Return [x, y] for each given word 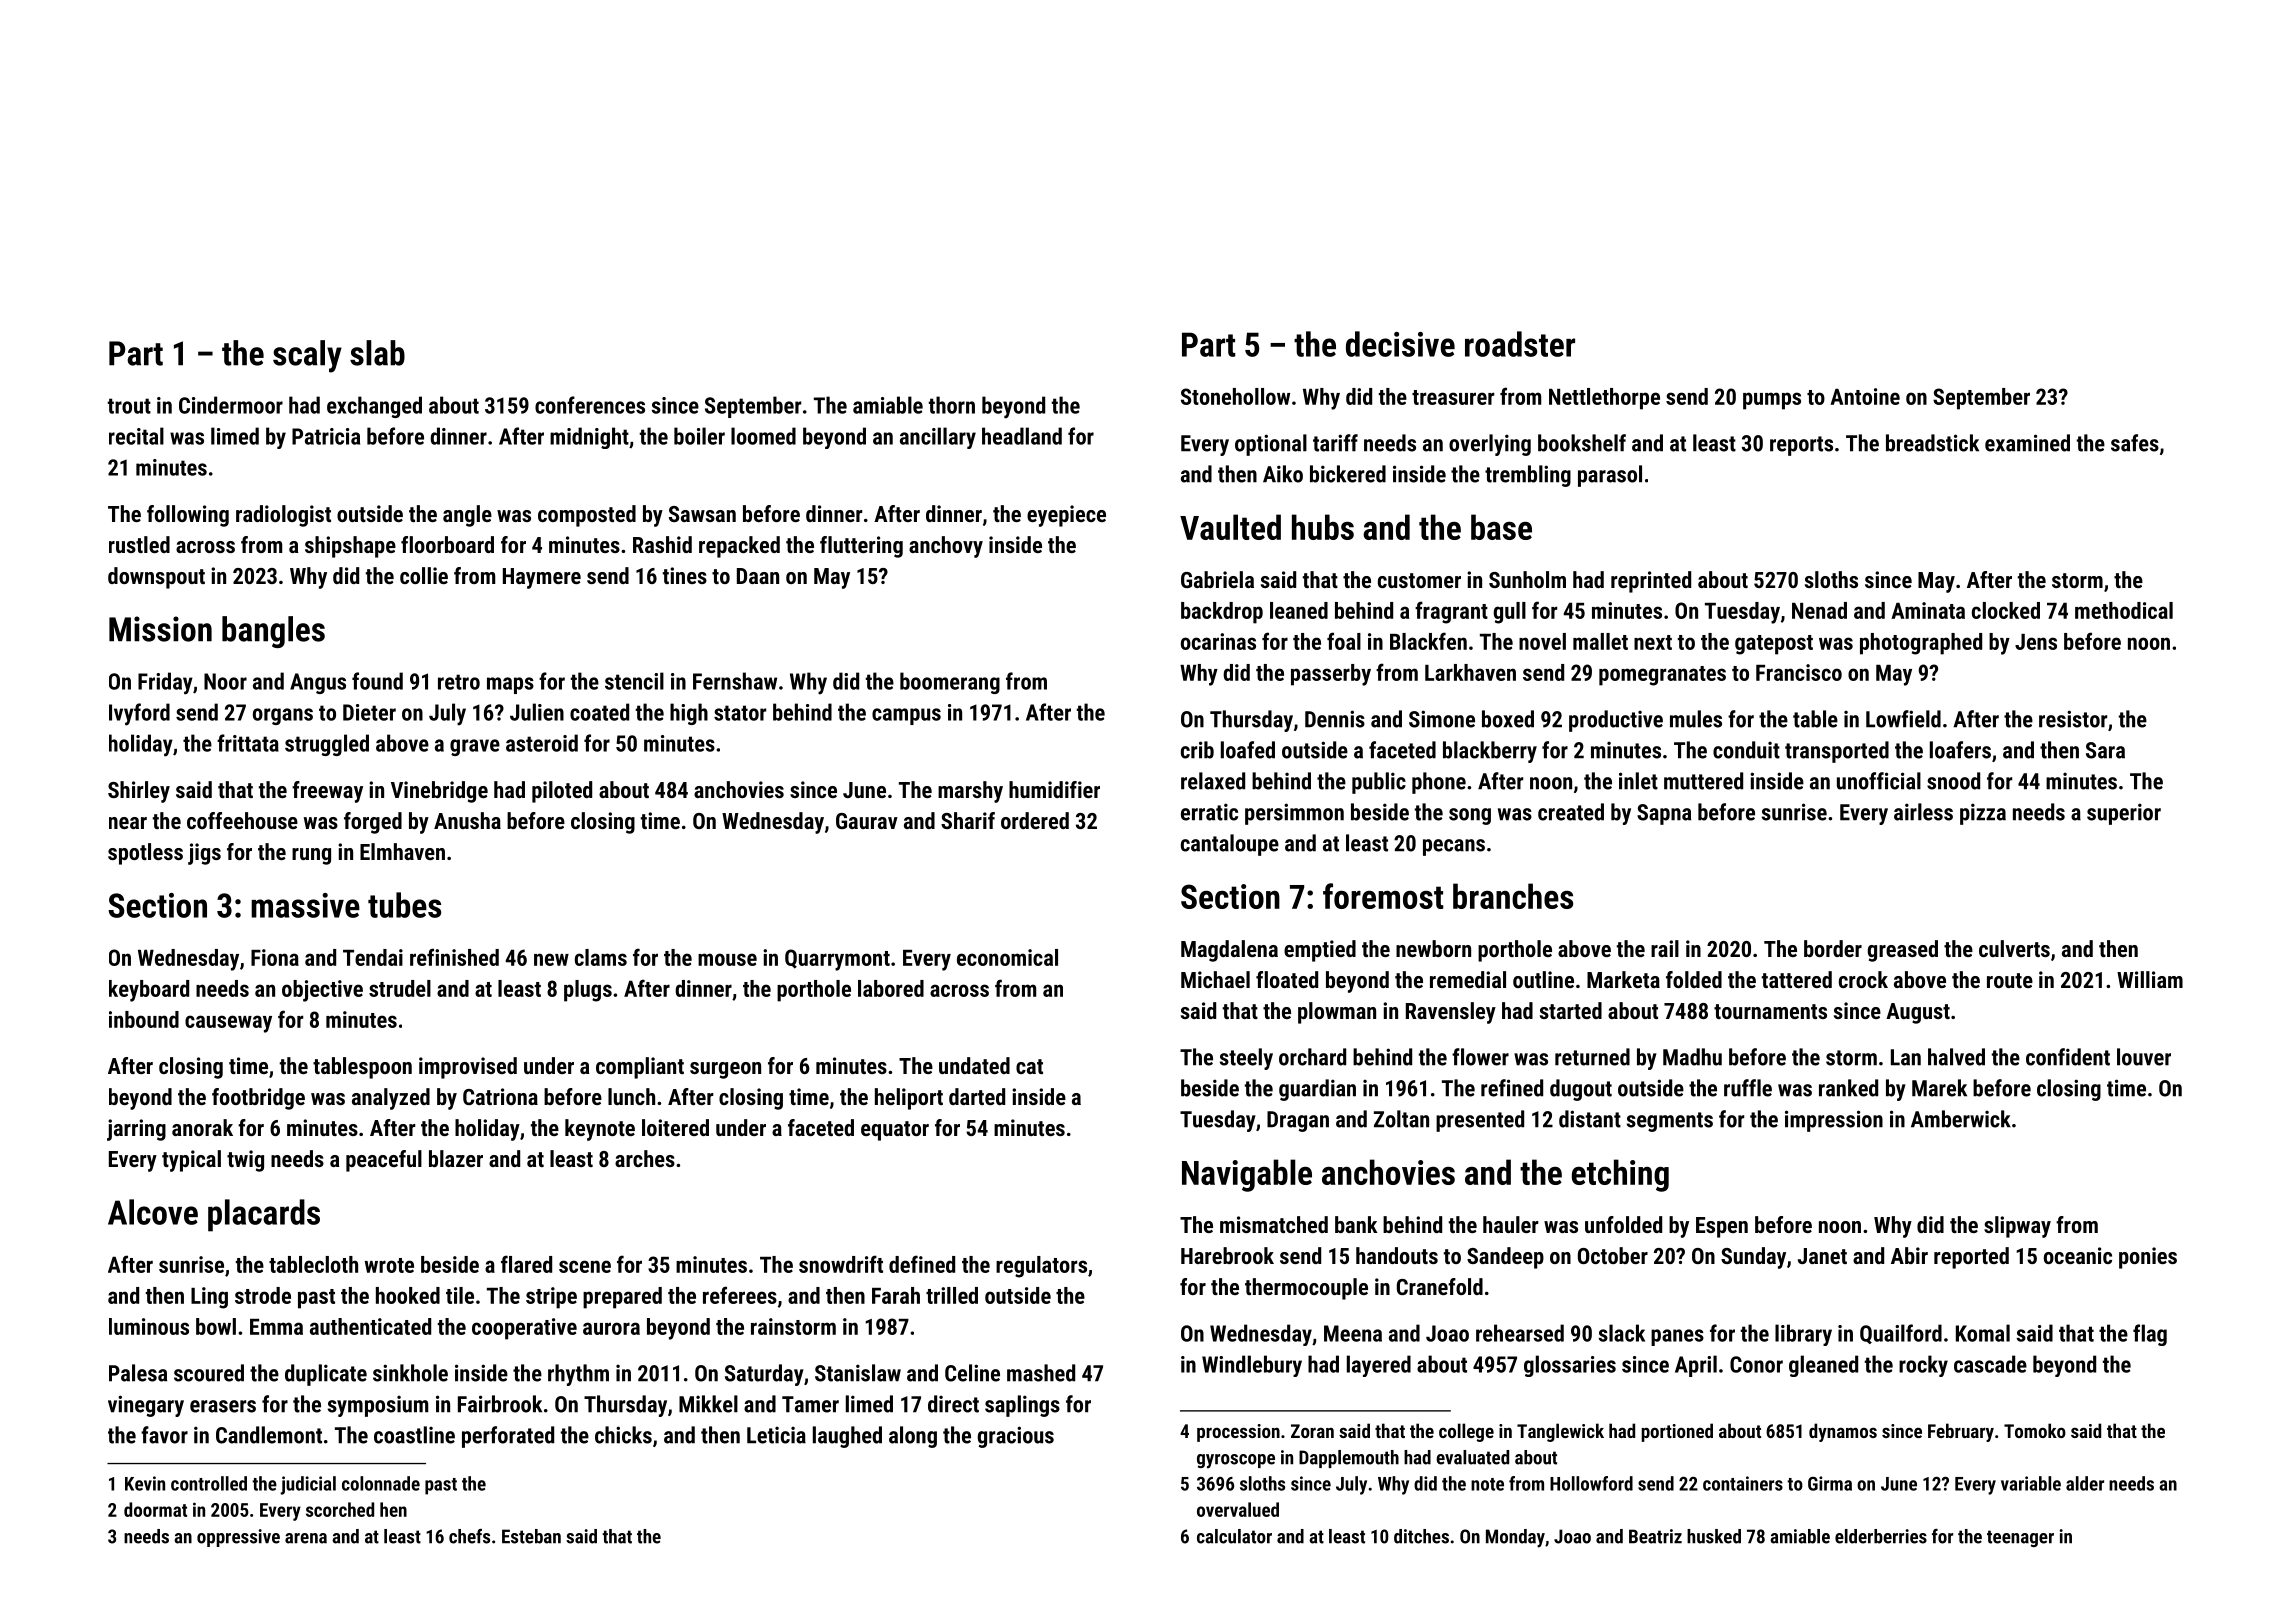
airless [1923, 812]
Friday [165, 683]
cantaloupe [1230, 845]
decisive [1400, 344]
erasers [223, 1406]
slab [377, 353]
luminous [149, 1326]
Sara [2105, 750]
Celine [972, 1373]
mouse [727, 959]
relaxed [1213, 781]
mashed [1041, 1373]
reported [1971, 1258]
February [1961, 1432]
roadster [1520, 344]
